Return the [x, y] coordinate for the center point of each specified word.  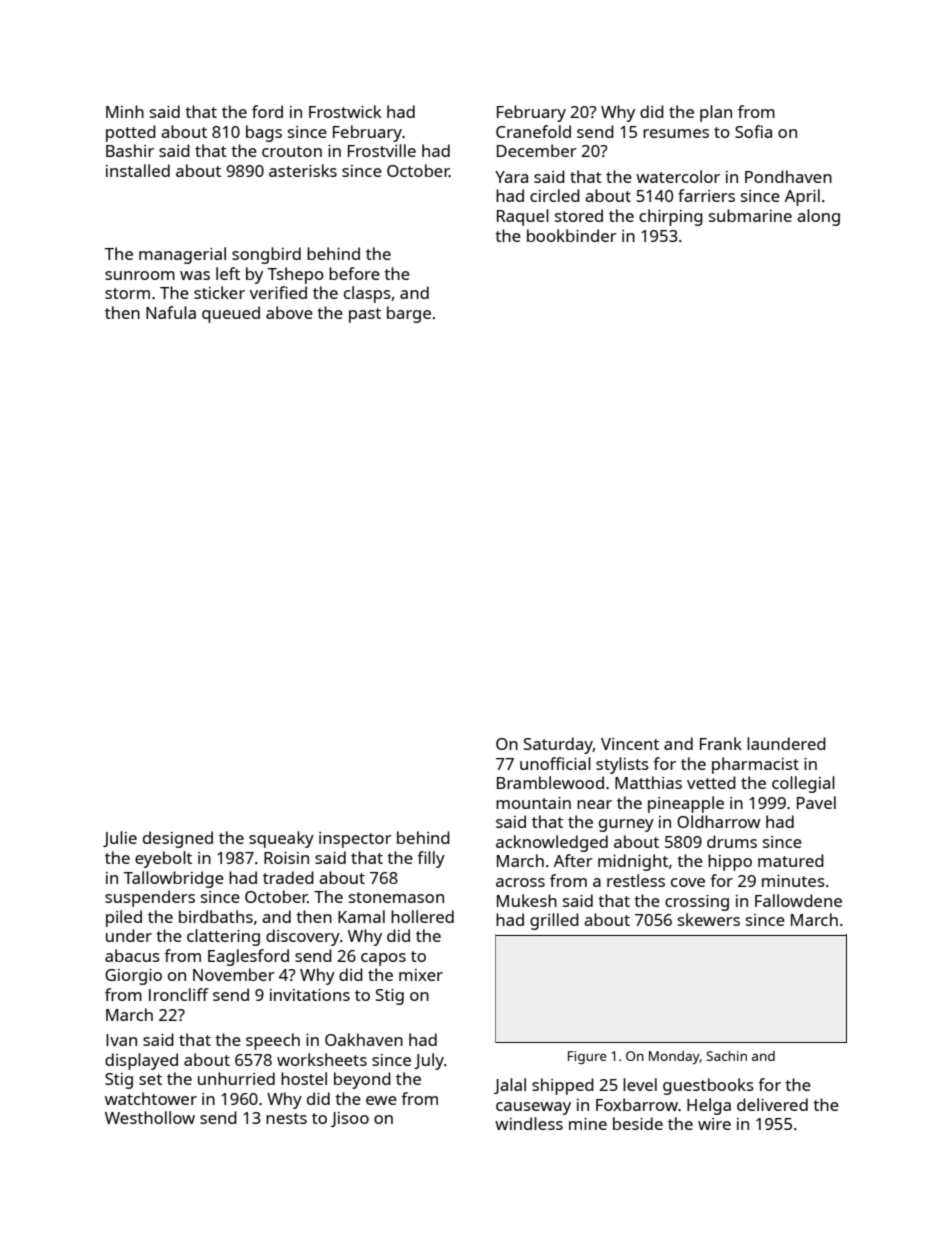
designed [178, 839]
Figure [587, 1057]
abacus [132, 955]
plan [716, 113]
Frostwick [345, 111]
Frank [721, 743]
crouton [292, 151]
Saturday [558, 745]
